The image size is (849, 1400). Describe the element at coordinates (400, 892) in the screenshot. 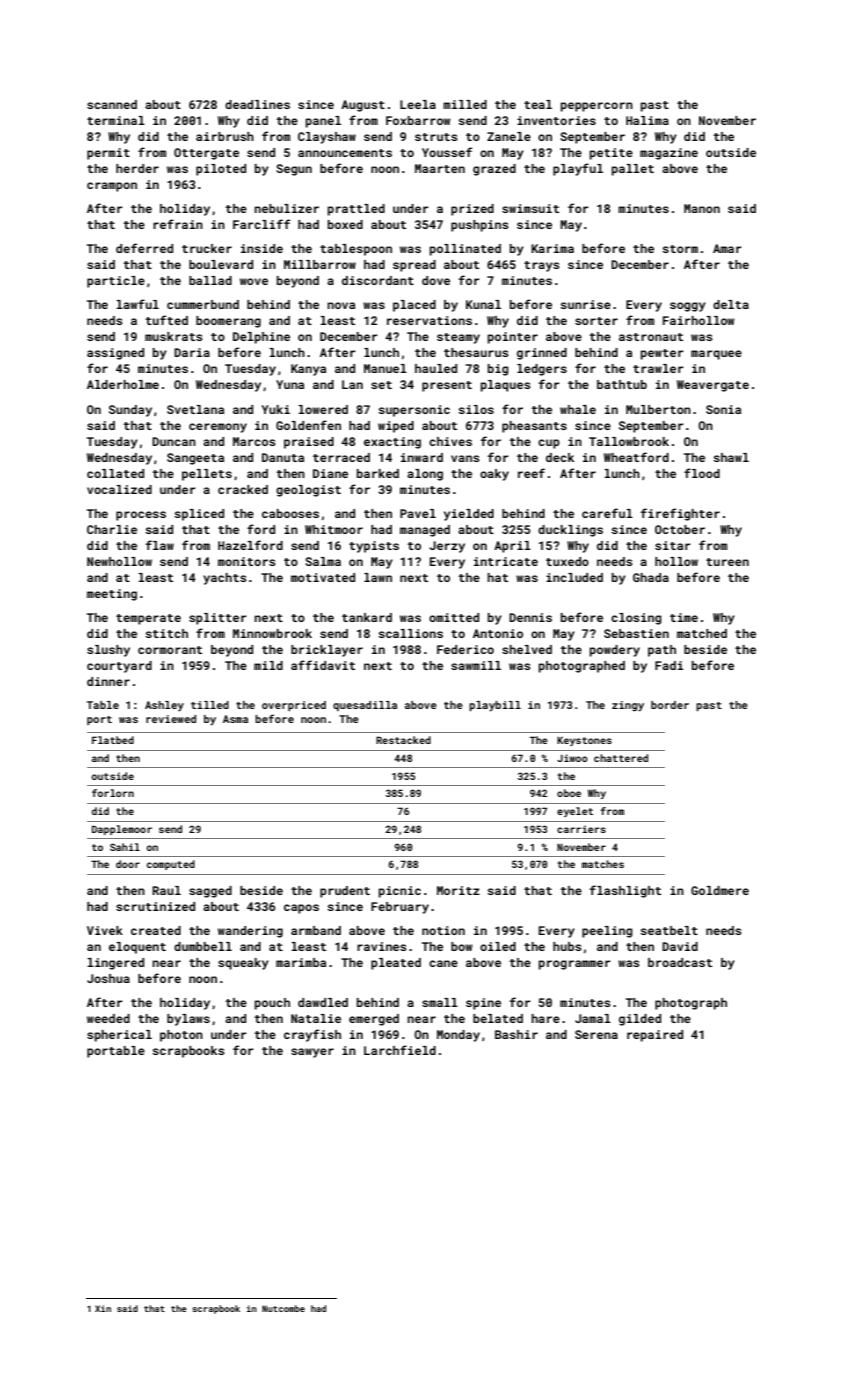

I see `picnic` at that location.
